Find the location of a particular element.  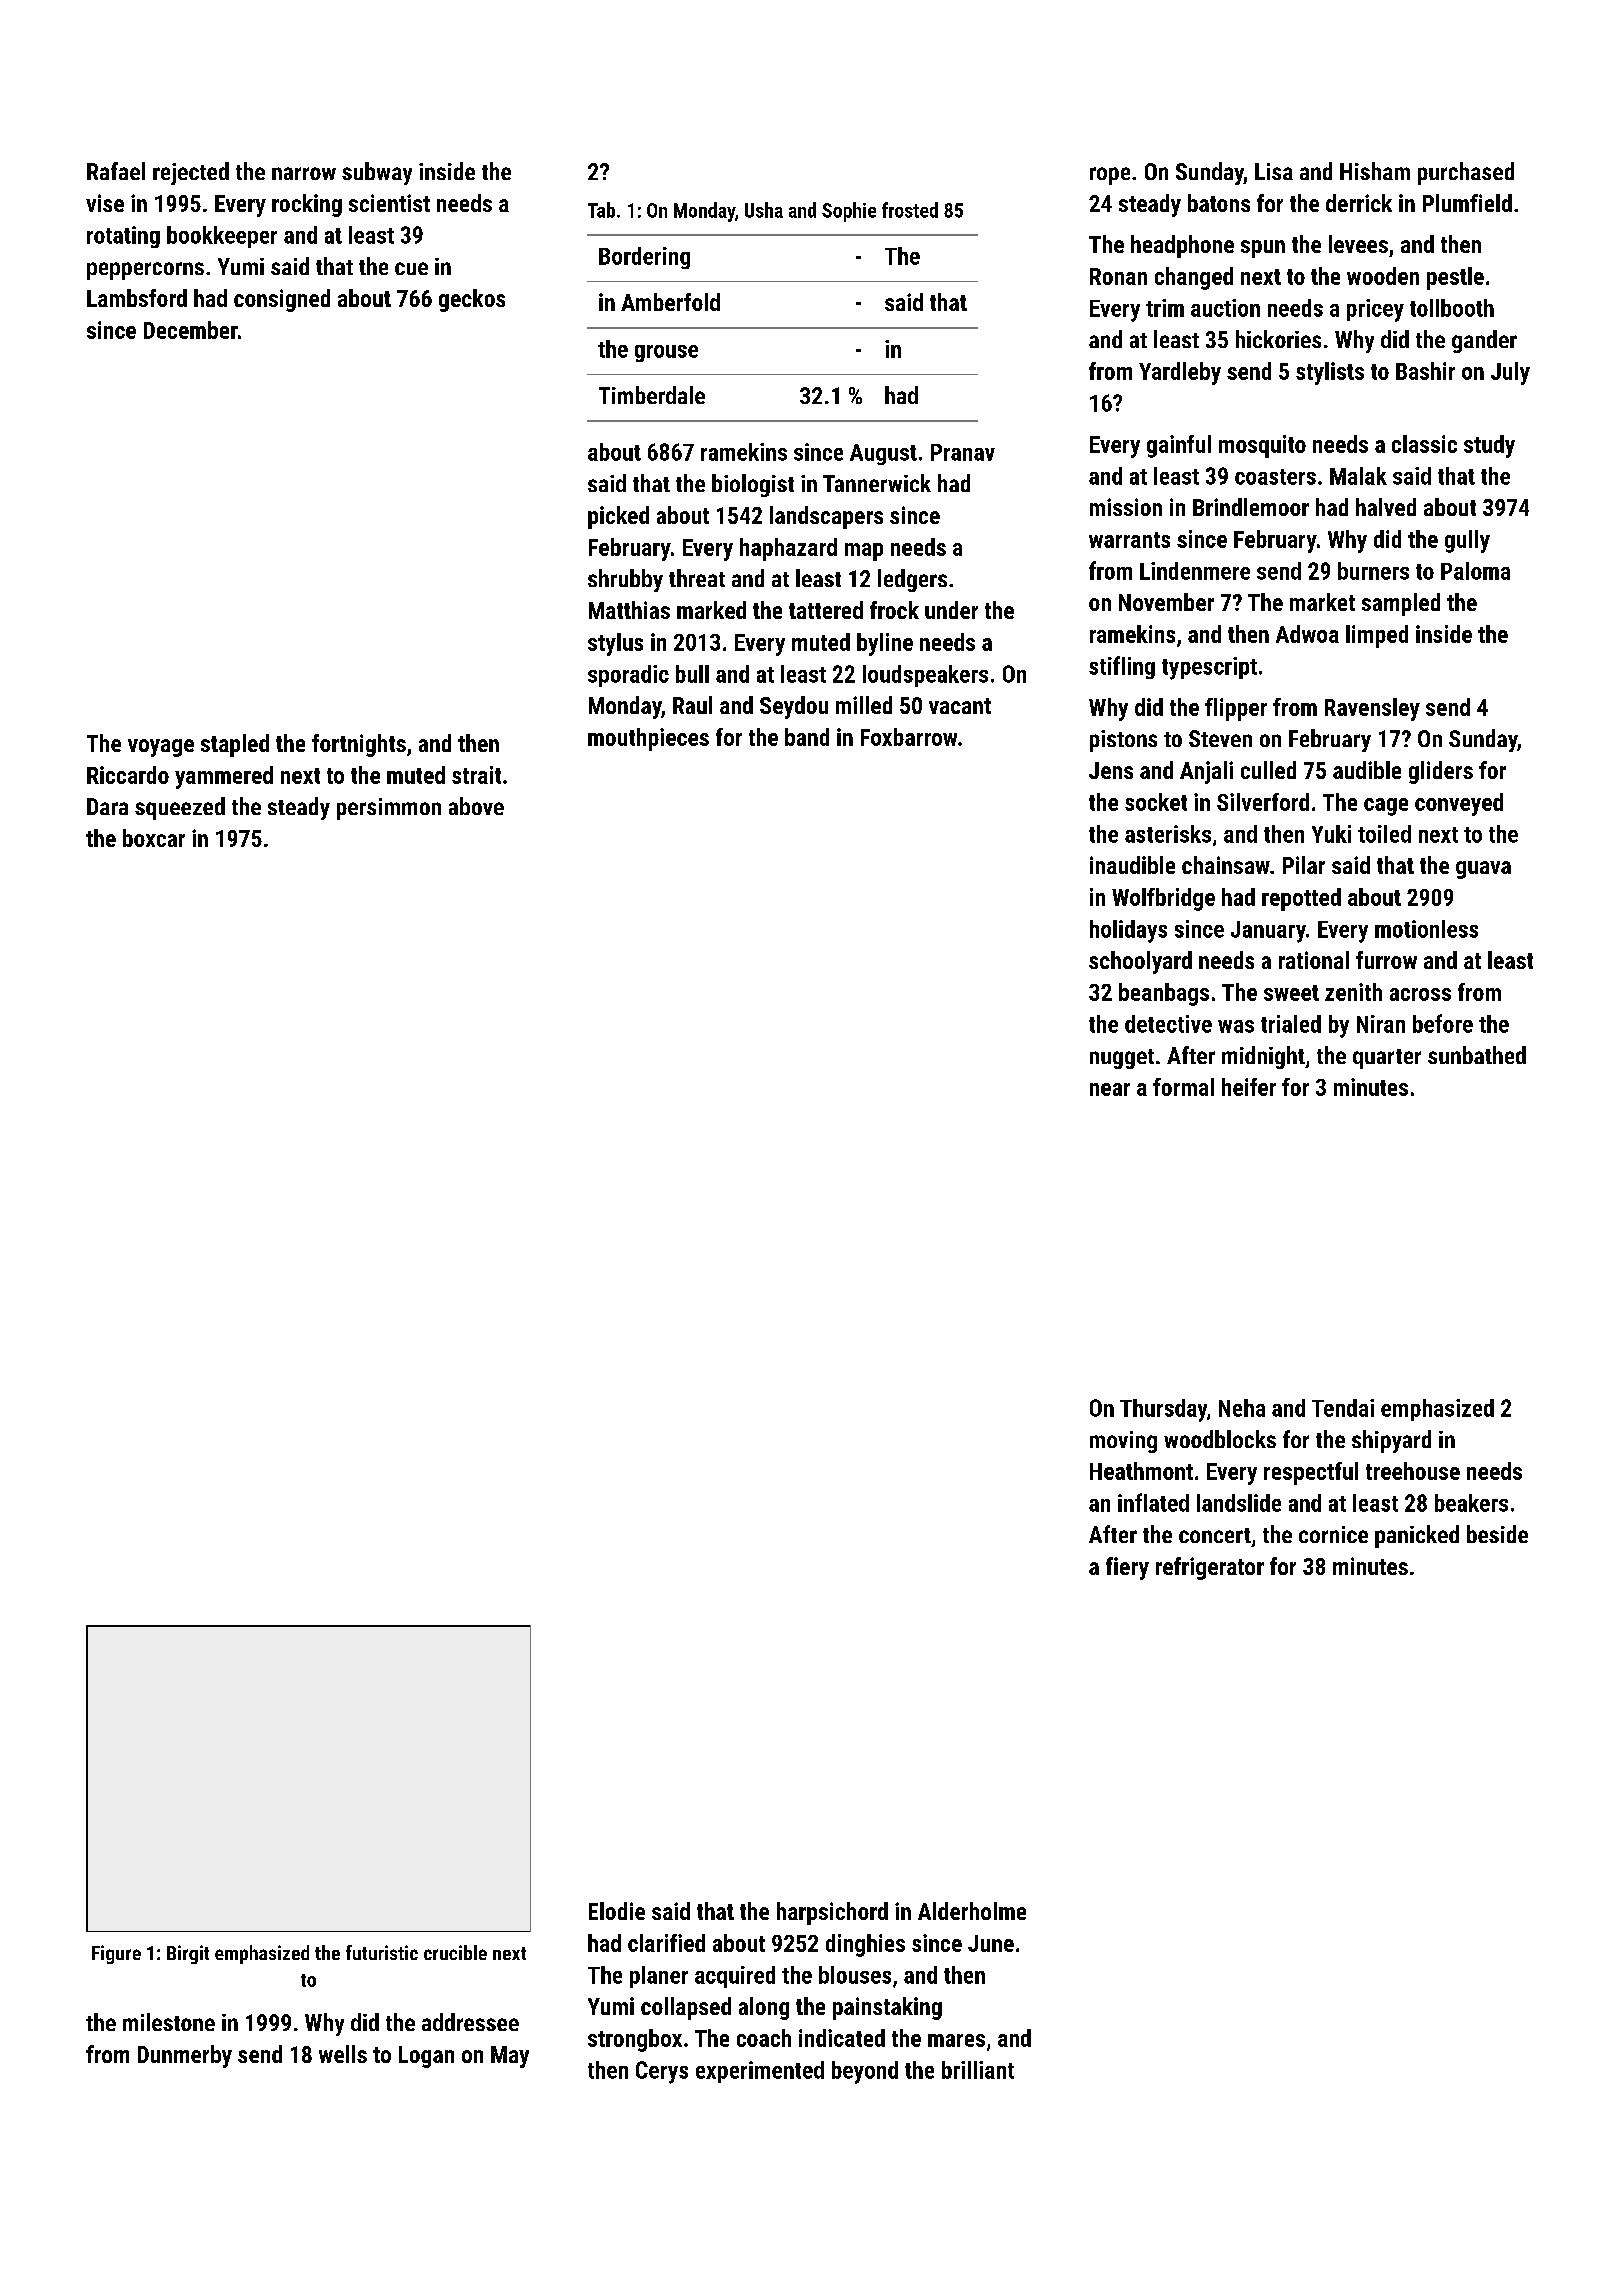

Brindlemoor is located at coordinates (1251, 507).
